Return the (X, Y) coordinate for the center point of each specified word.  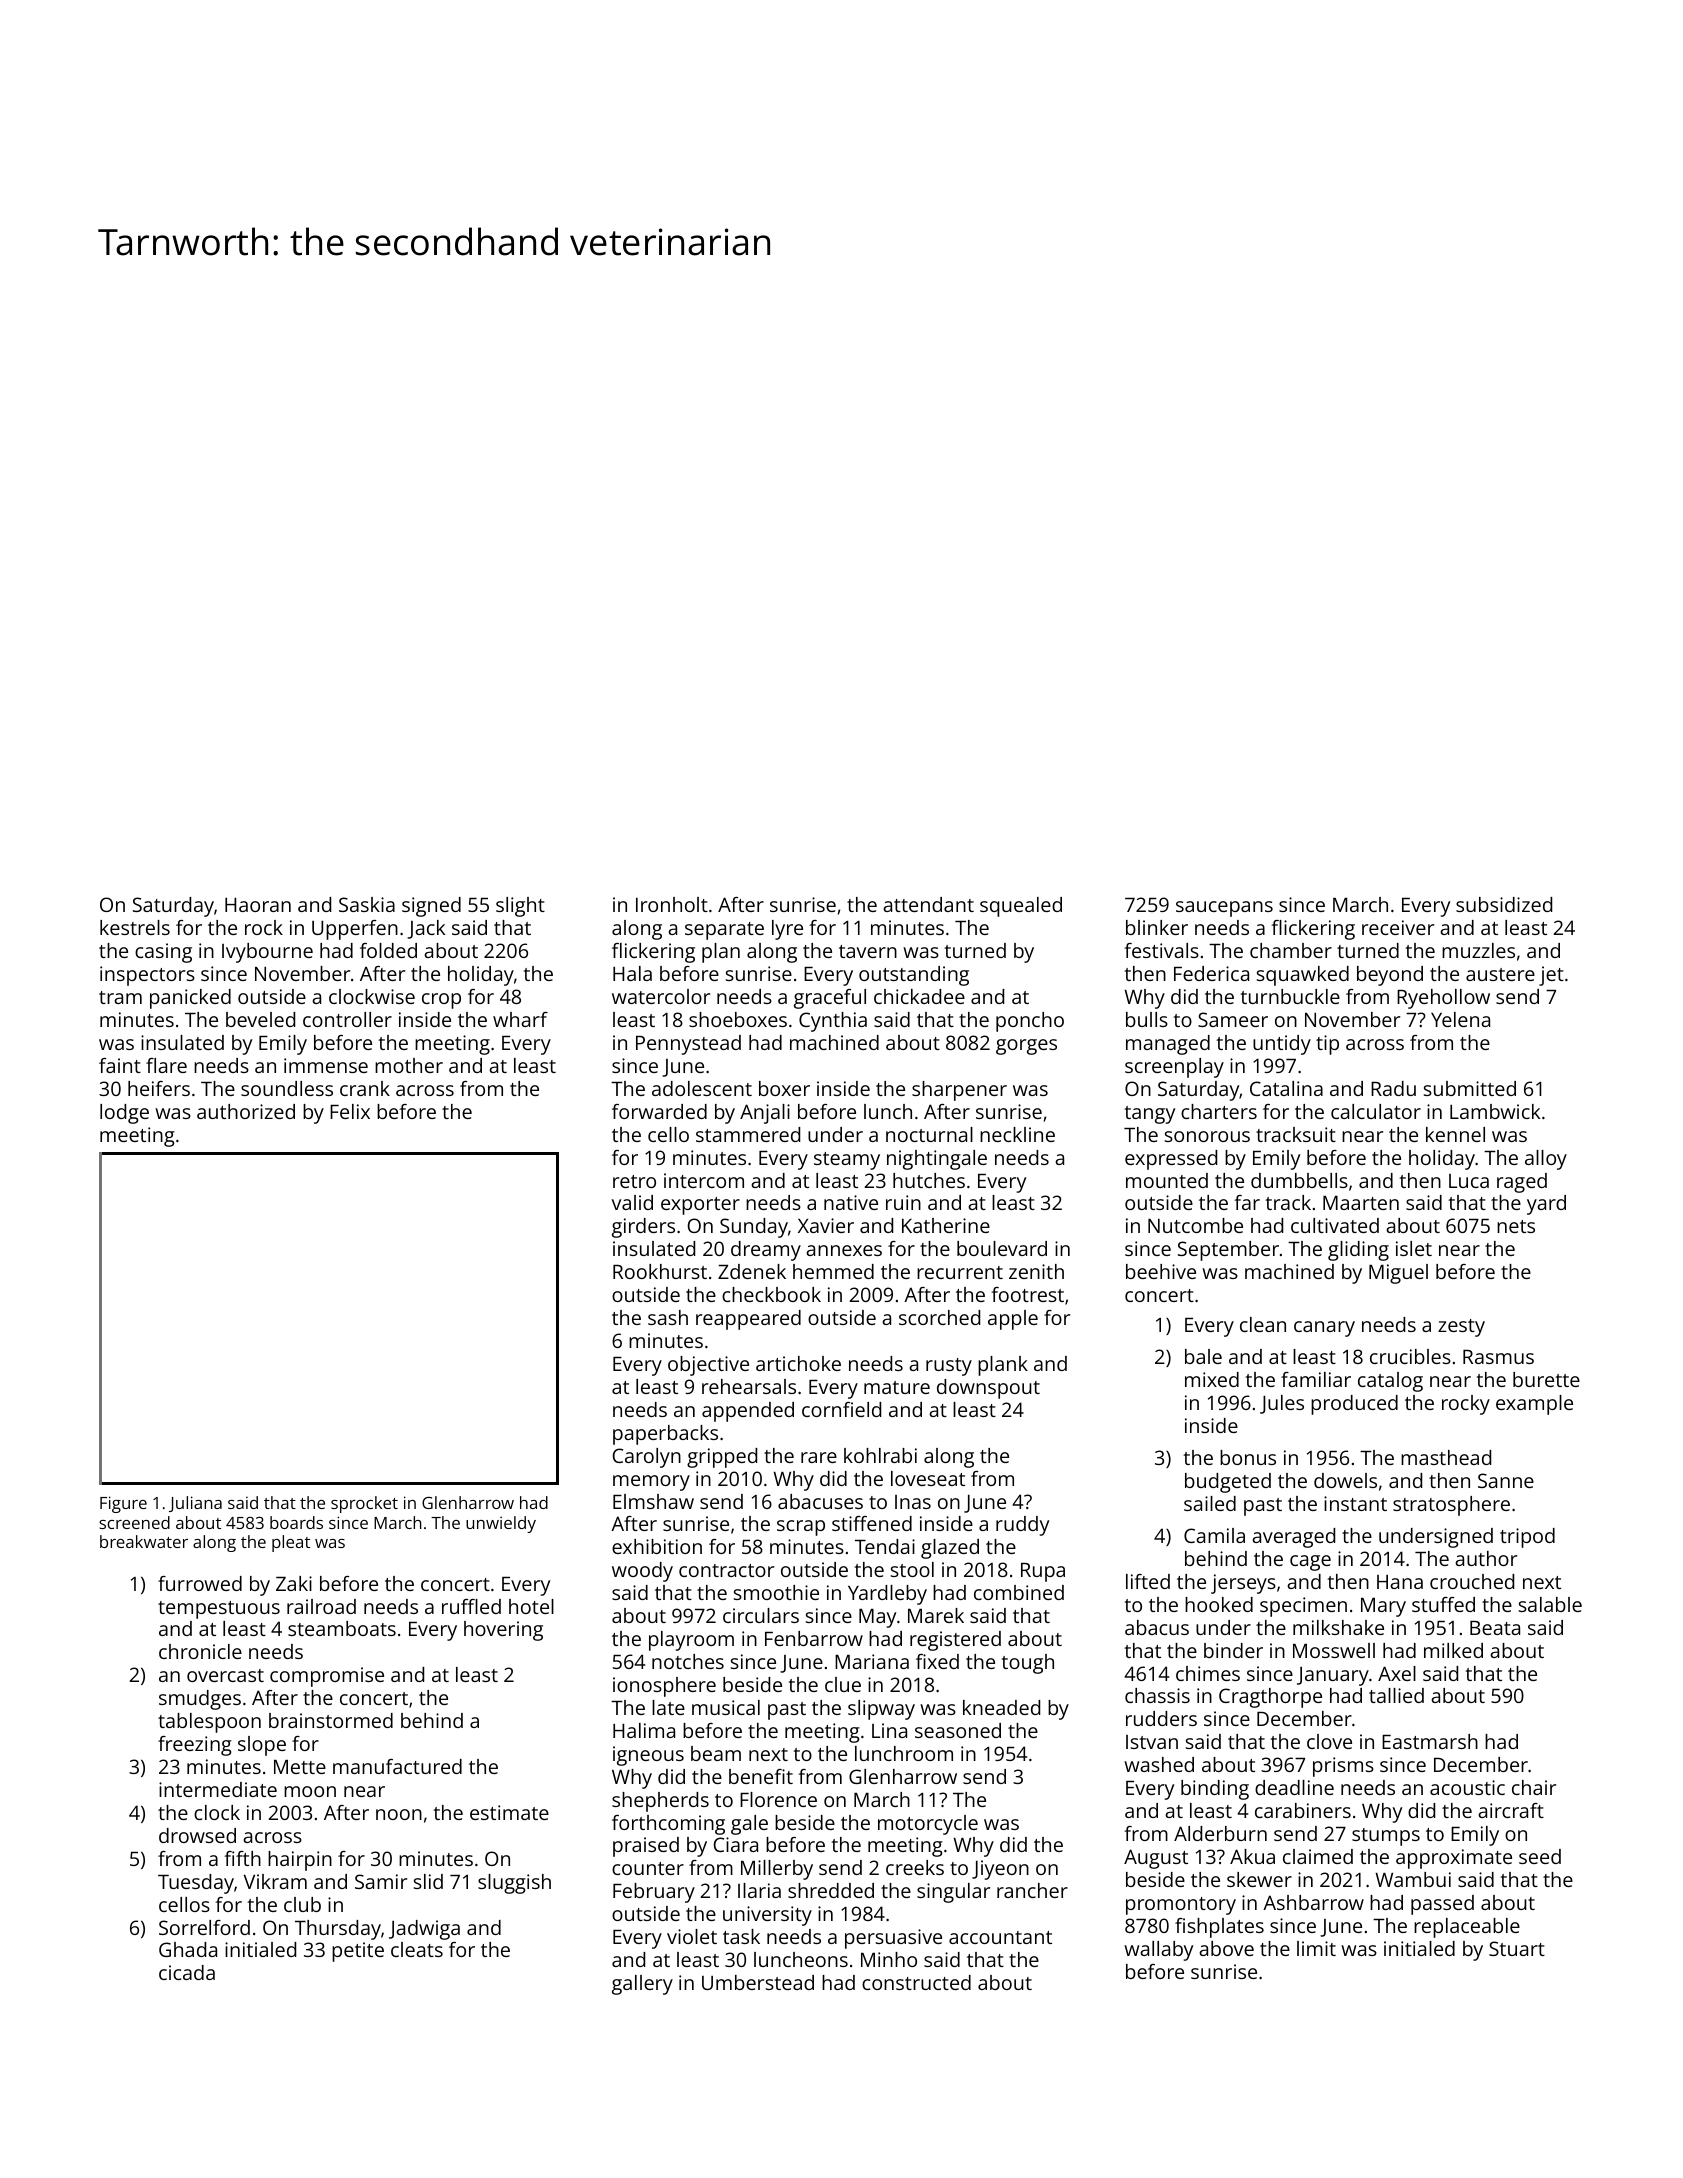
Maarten (1361, 1203)
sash (668, 1317)
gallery (642, 1985)
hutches (929, 1180)
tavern (868, 951)
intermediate (218, 1789)
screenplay (1174, 1068)
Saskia (367, 904)
